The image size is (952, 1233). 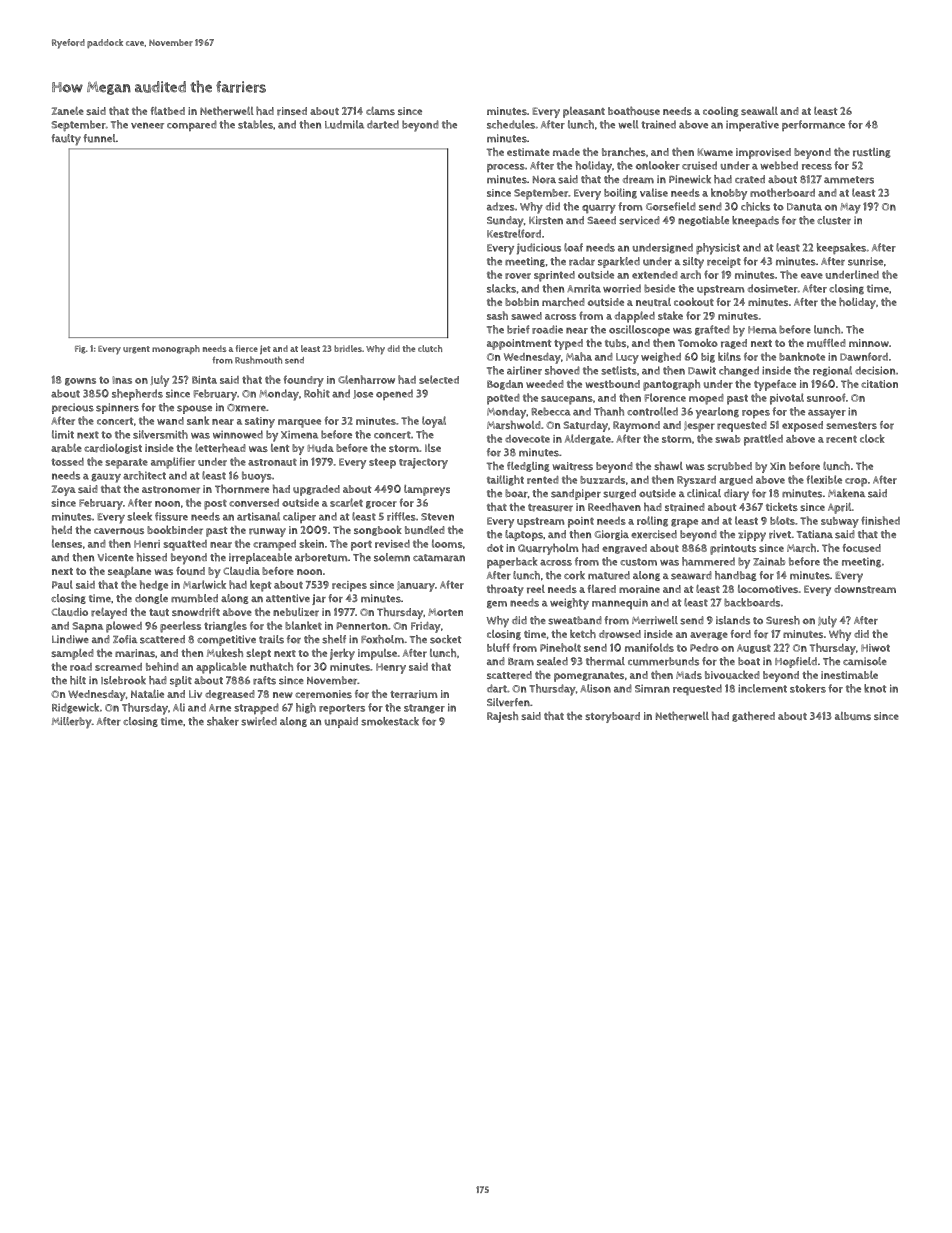 What do you see at coordinates (66, 140) in the screenshot?
I see `faulty` at bounding box center [66, 140].
